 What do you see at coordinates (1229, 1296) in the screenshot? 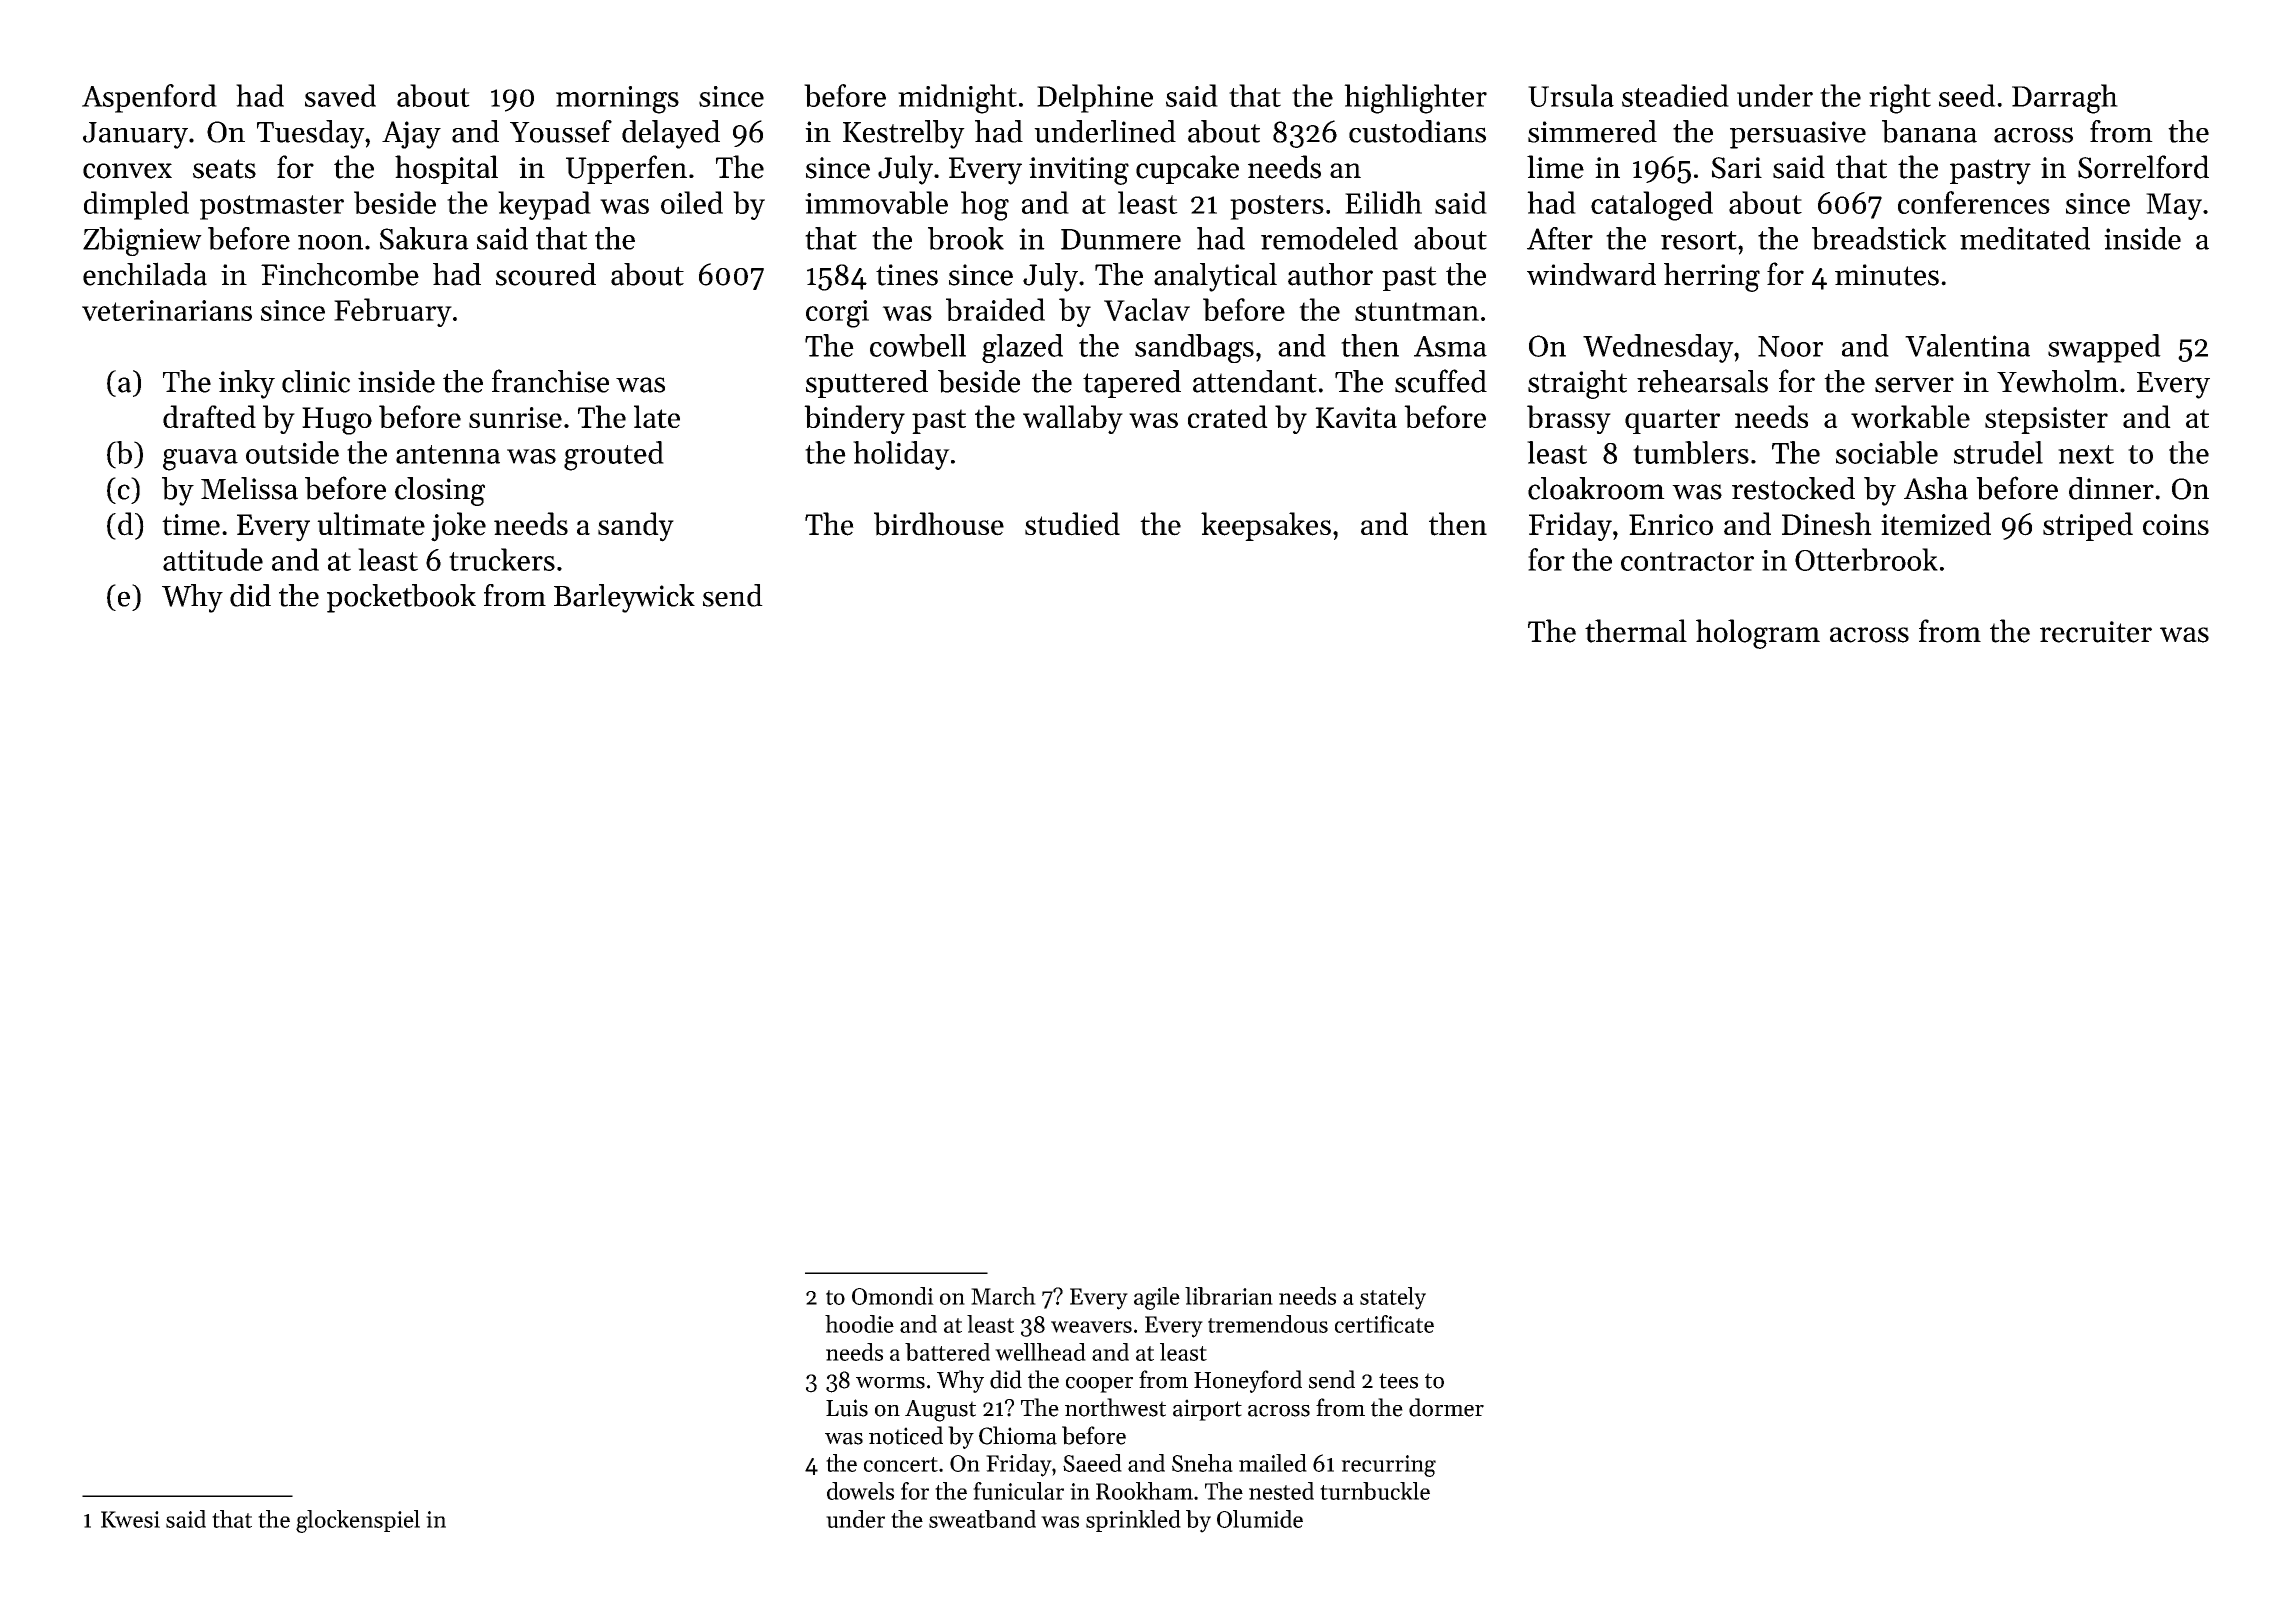
I see `librarian` at bounding box center [1229, 1296].
